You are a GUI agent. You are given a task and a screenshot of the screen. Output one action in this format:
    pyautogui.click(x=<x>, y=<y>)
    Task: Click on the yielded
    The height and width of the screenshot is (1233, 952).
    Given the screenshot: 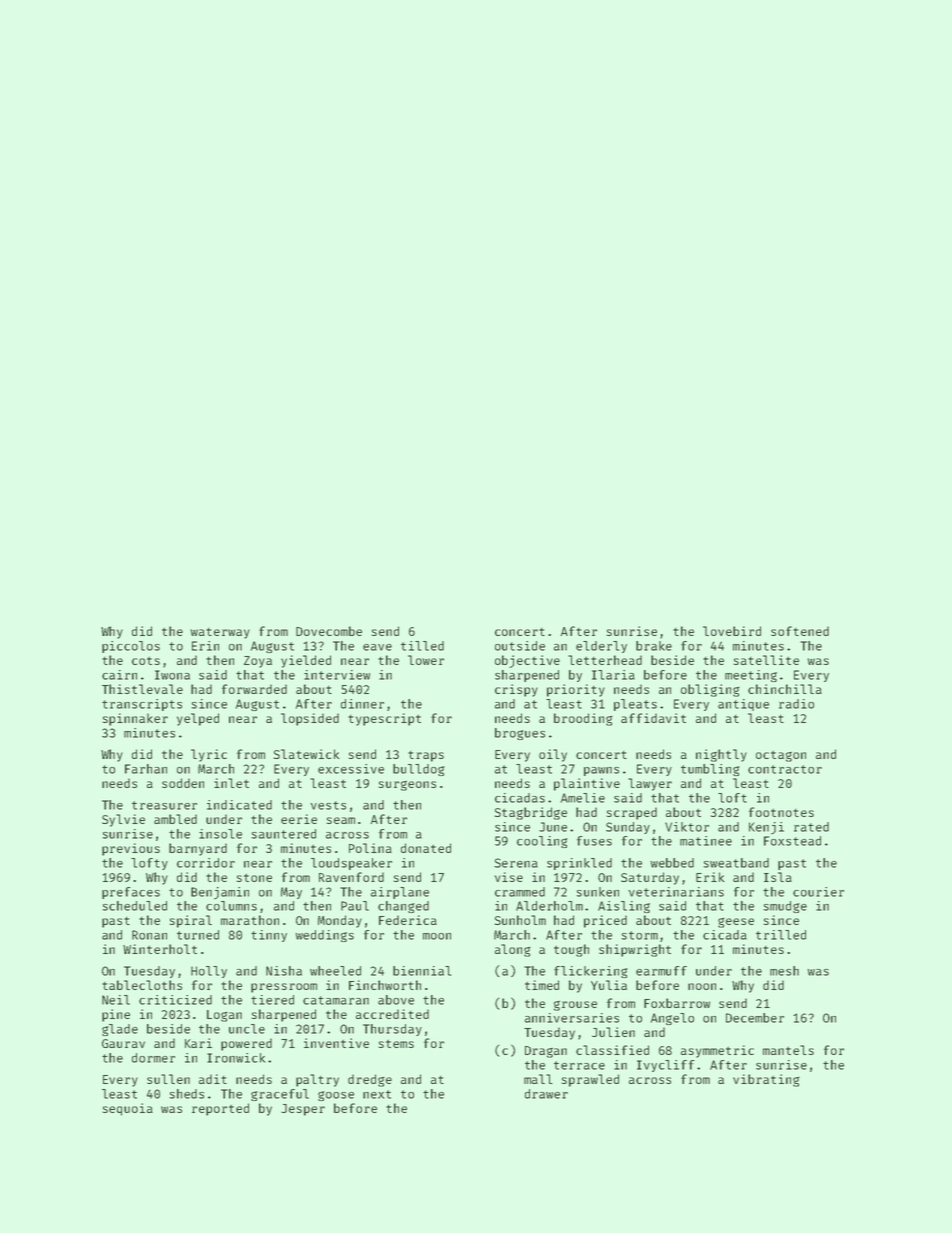 What is the action you would take?
    pyautogui.click(x=306, y=661)
